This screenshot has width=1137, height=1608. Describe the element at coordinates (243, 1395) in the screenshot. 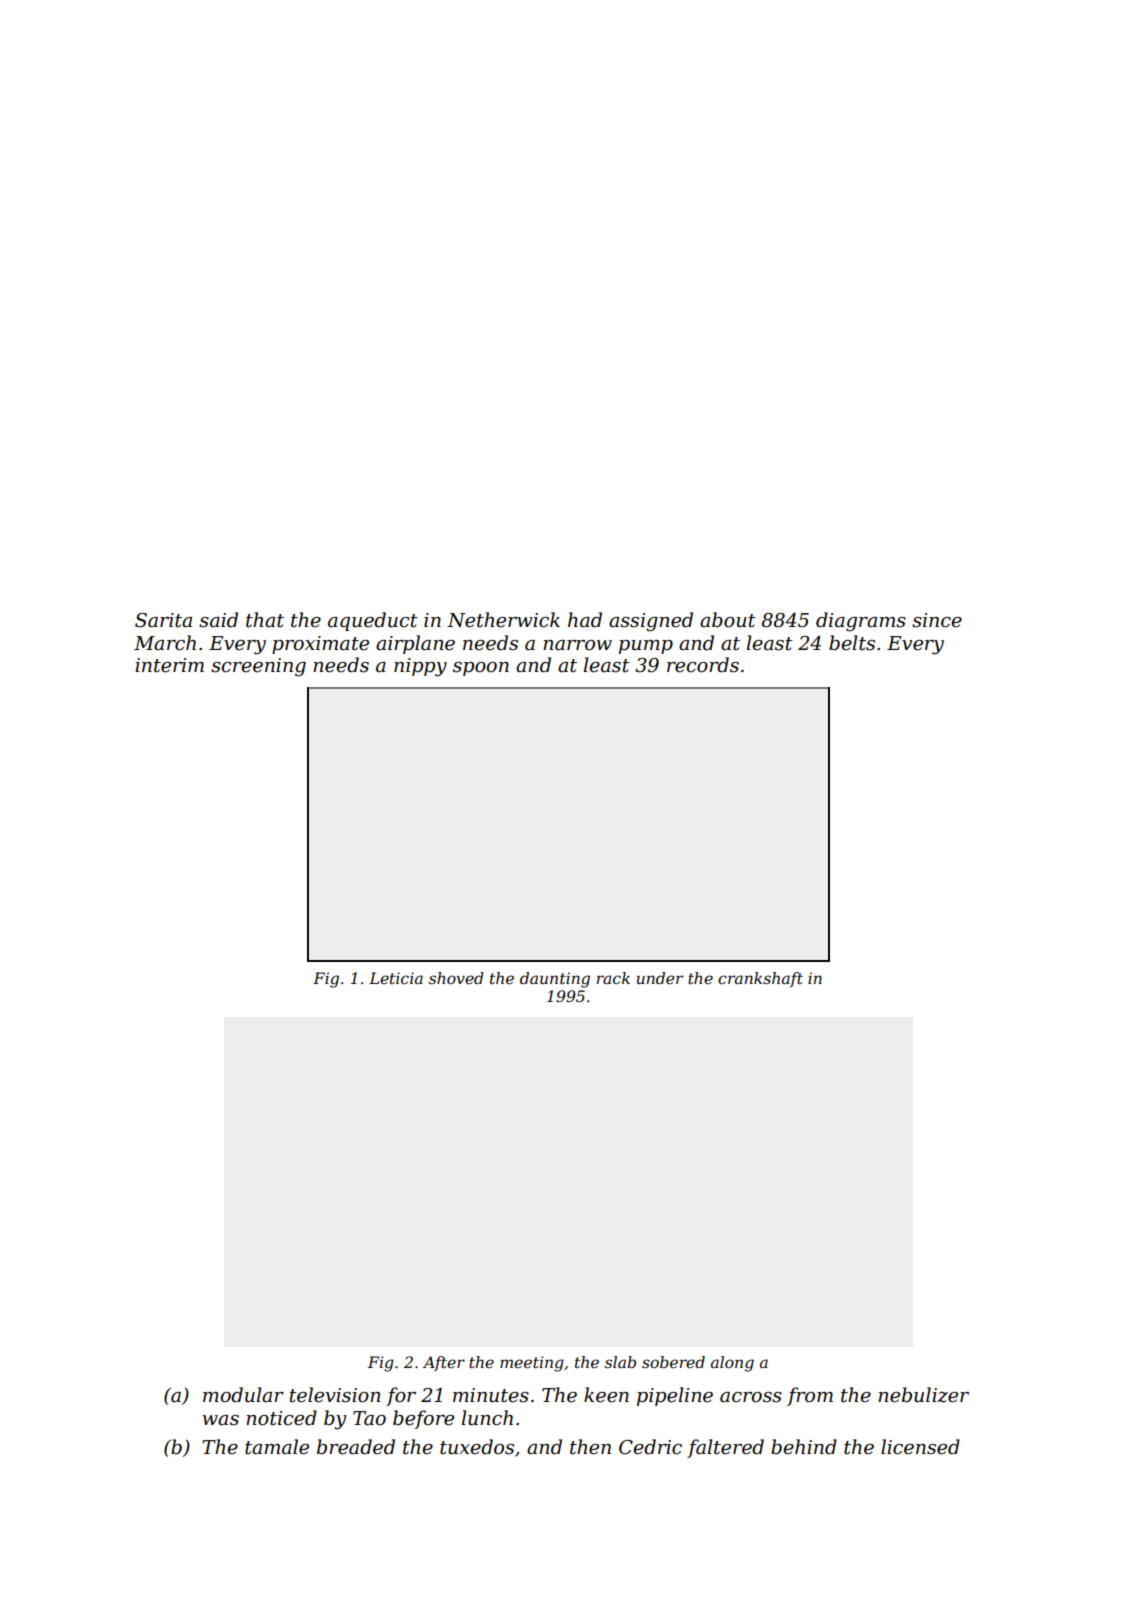

I see `modular` at that location.
